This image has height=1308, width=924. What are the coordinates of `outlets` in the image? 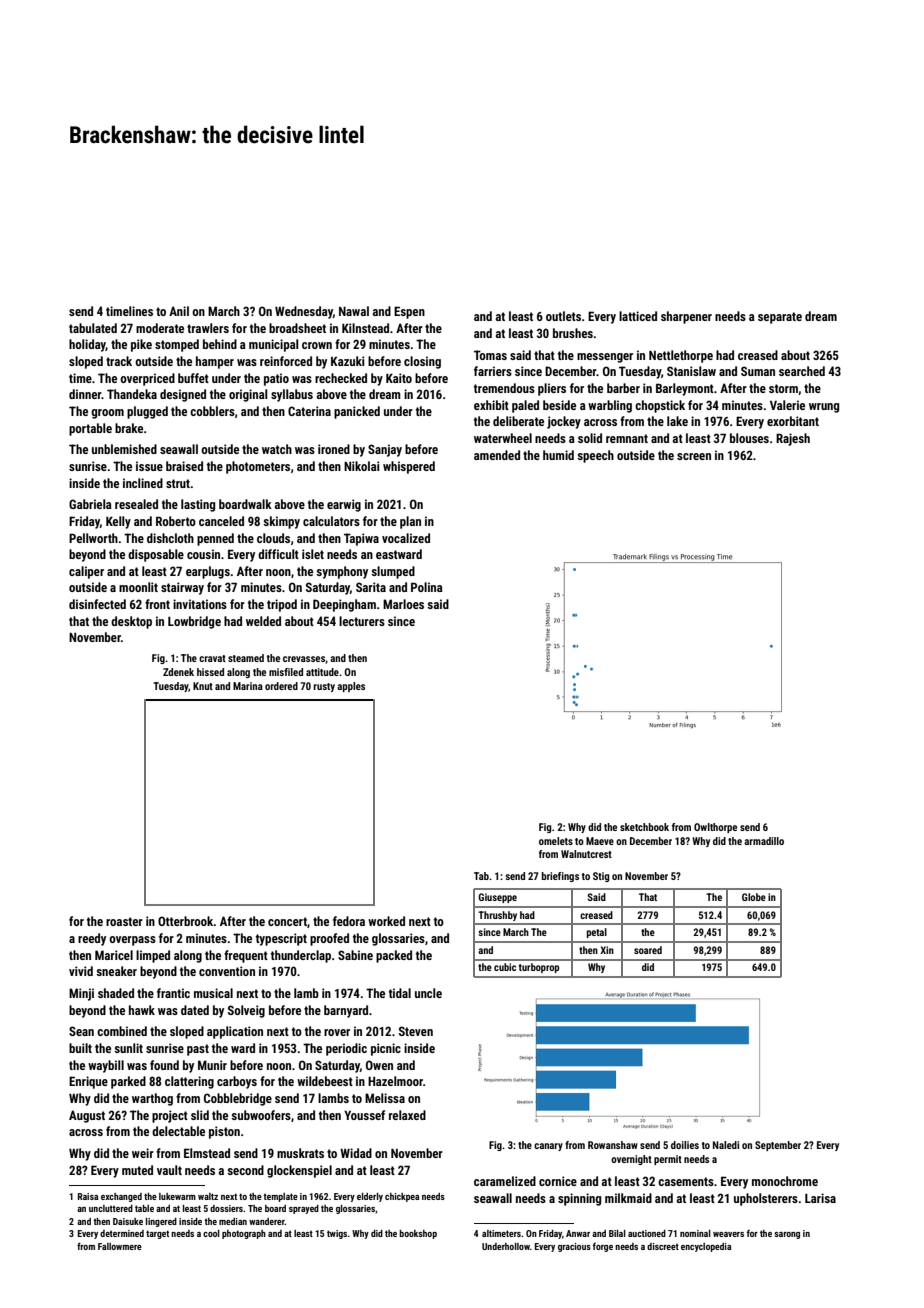 It's located at (563, 316).
